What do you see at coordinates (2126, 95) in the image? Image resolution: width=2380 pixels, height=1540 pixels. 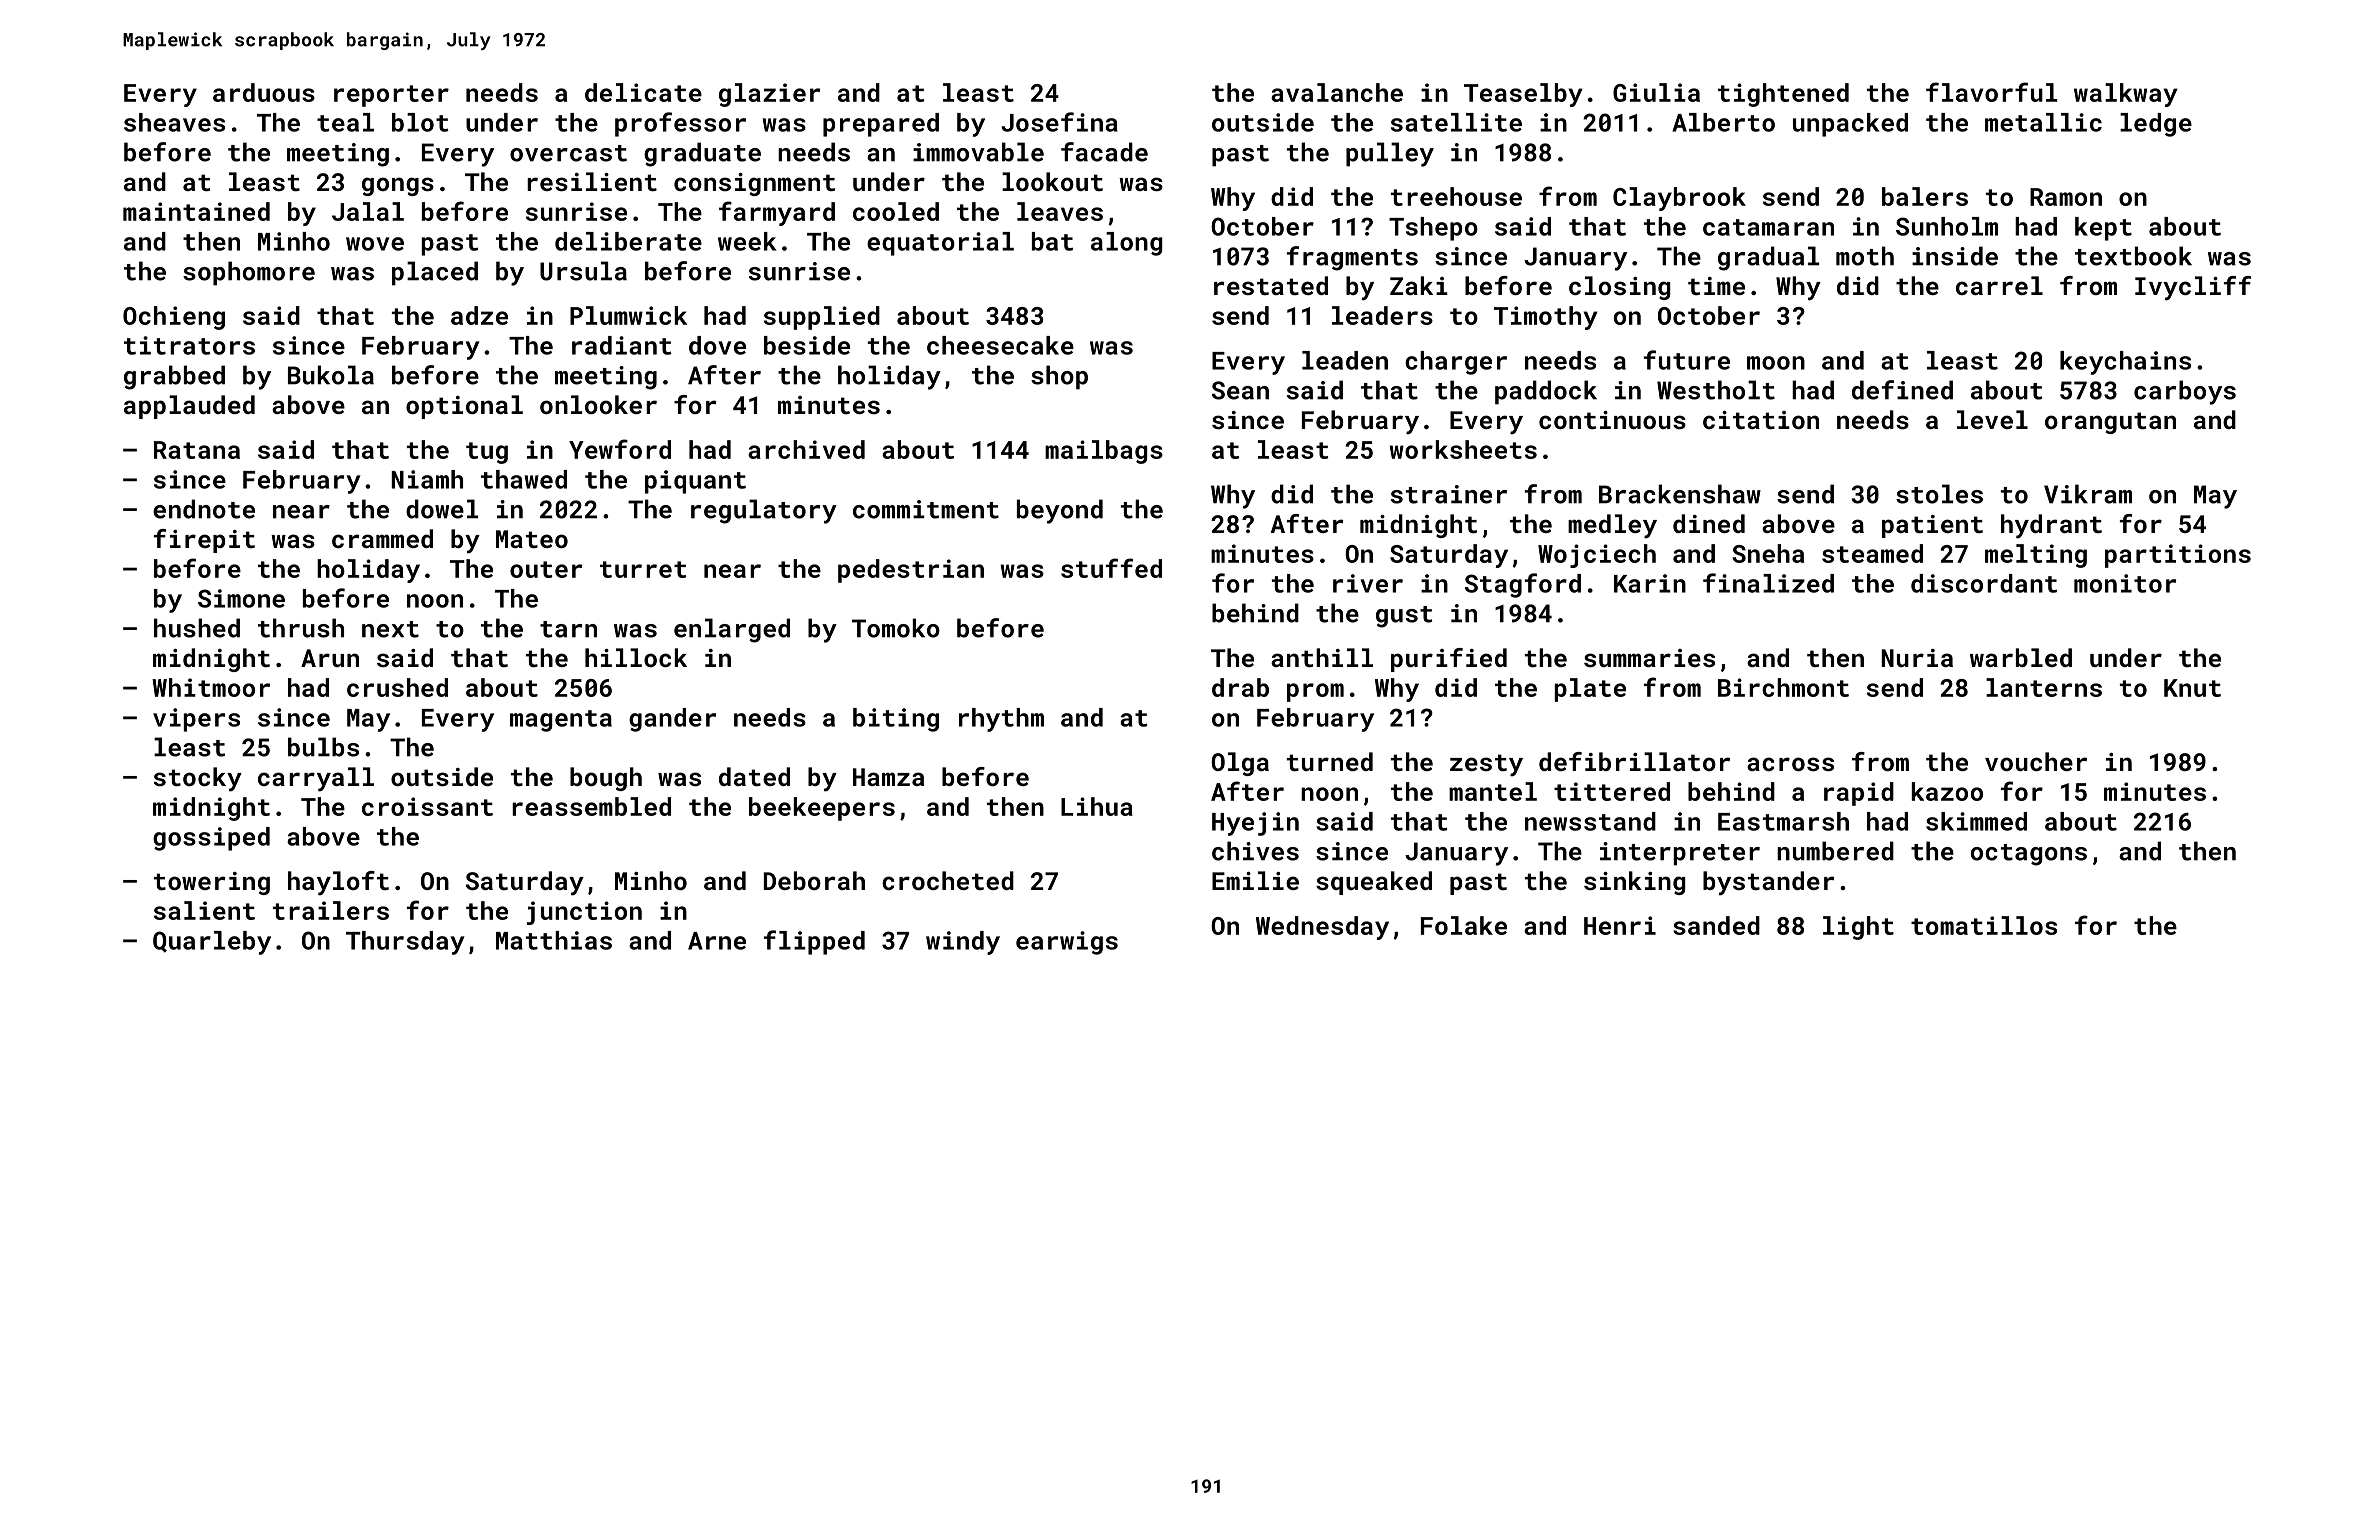 I see `walkway` at bounding box center [2126, 95].
